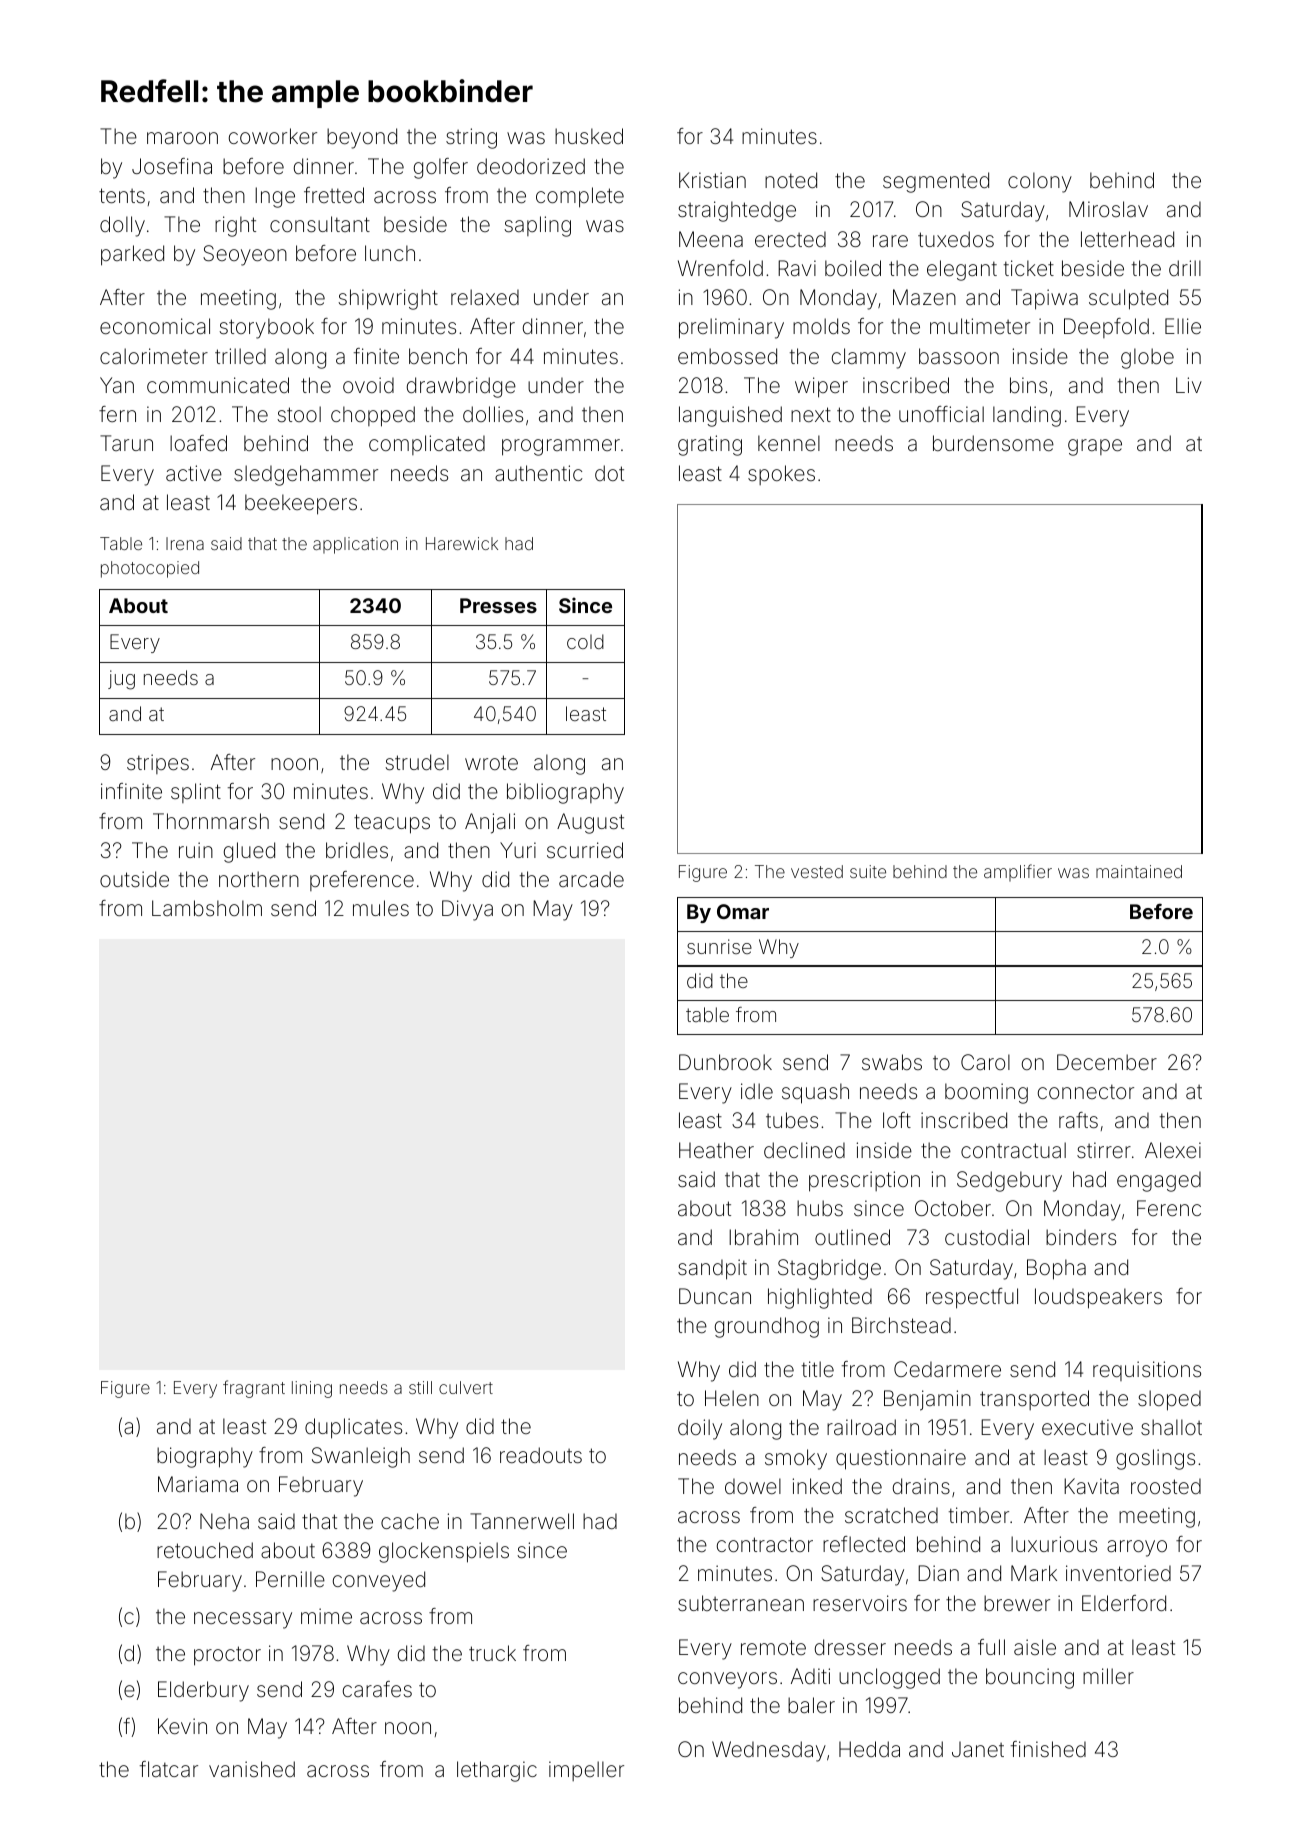 The height and width of the screenshot is (1842, 1302). Describe the element at coordinates (811, 1705) in the screenshot. I see `baler` at that location.
